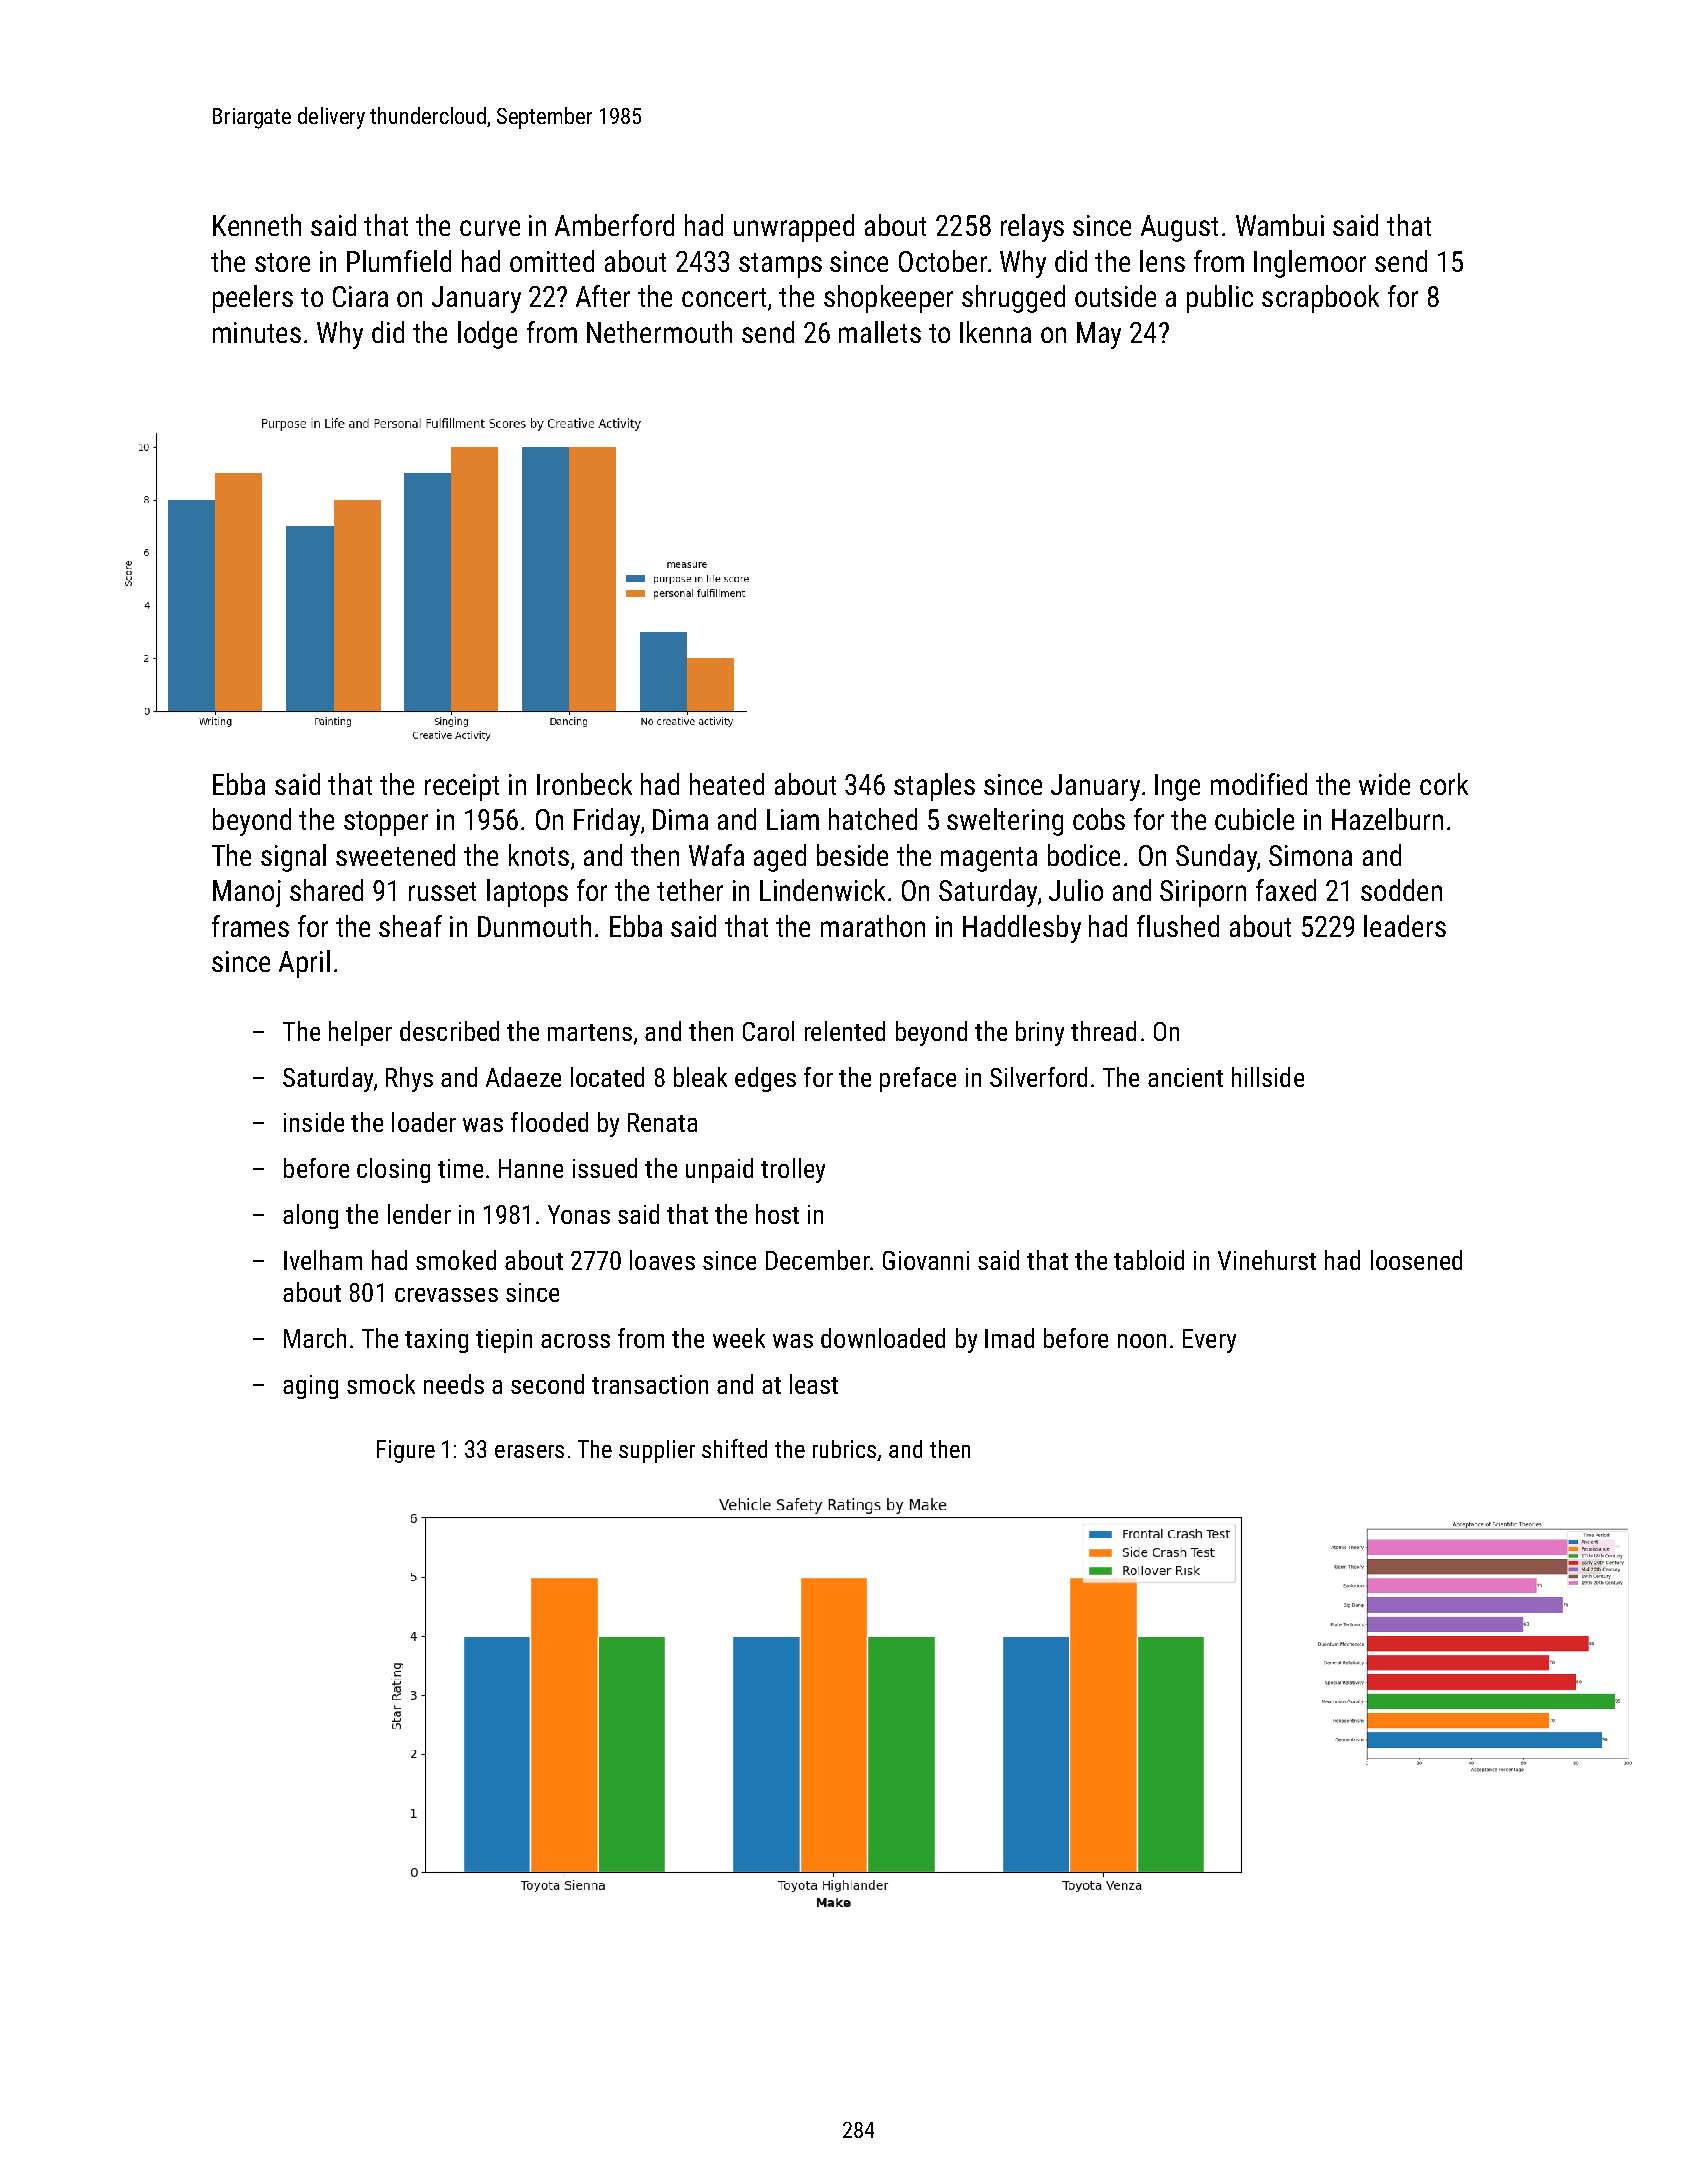  I want to click on Manoj, so click(247, 893).
